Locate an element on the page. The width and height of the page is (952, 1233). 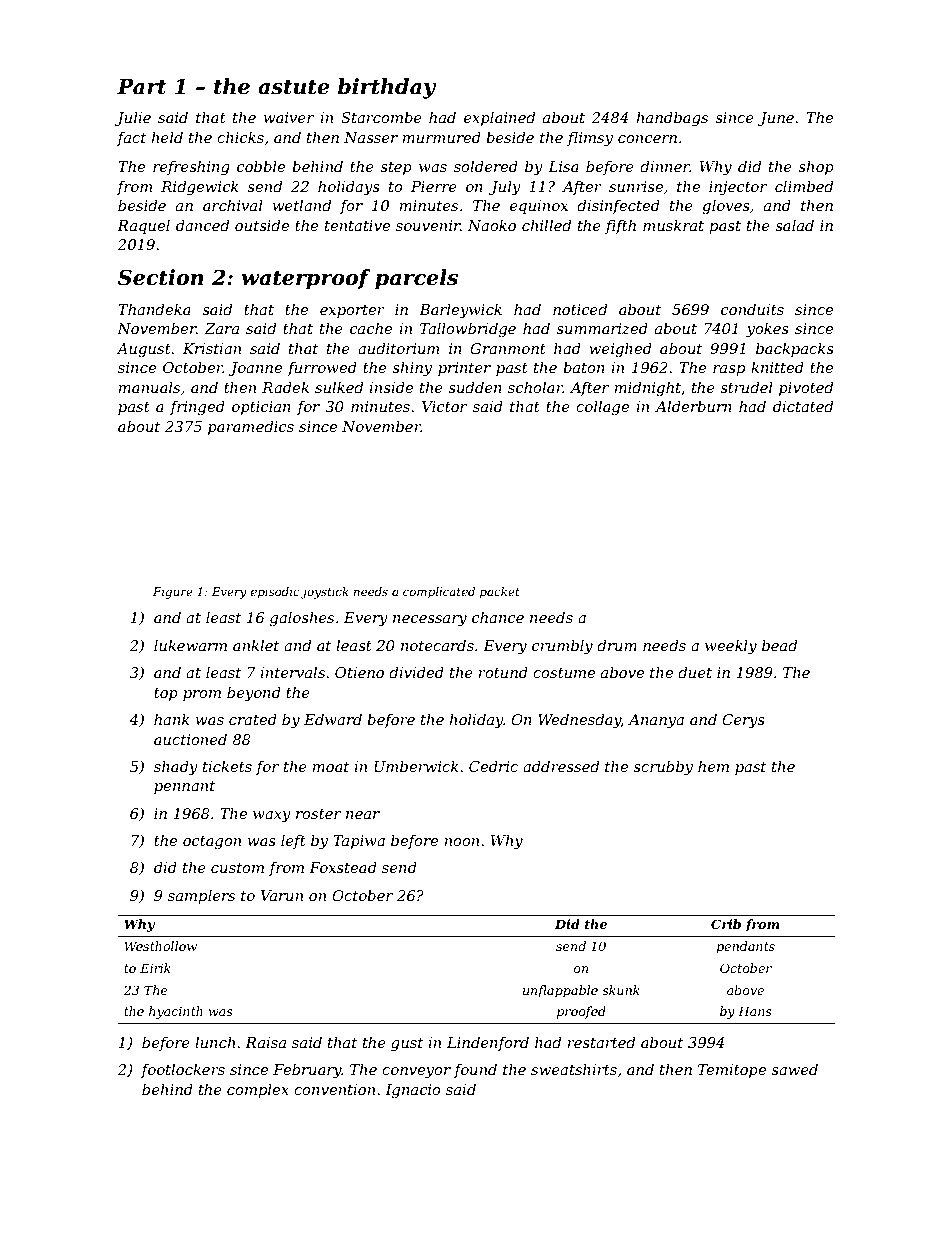
Umberwick is located at coordinates (416, 766).
